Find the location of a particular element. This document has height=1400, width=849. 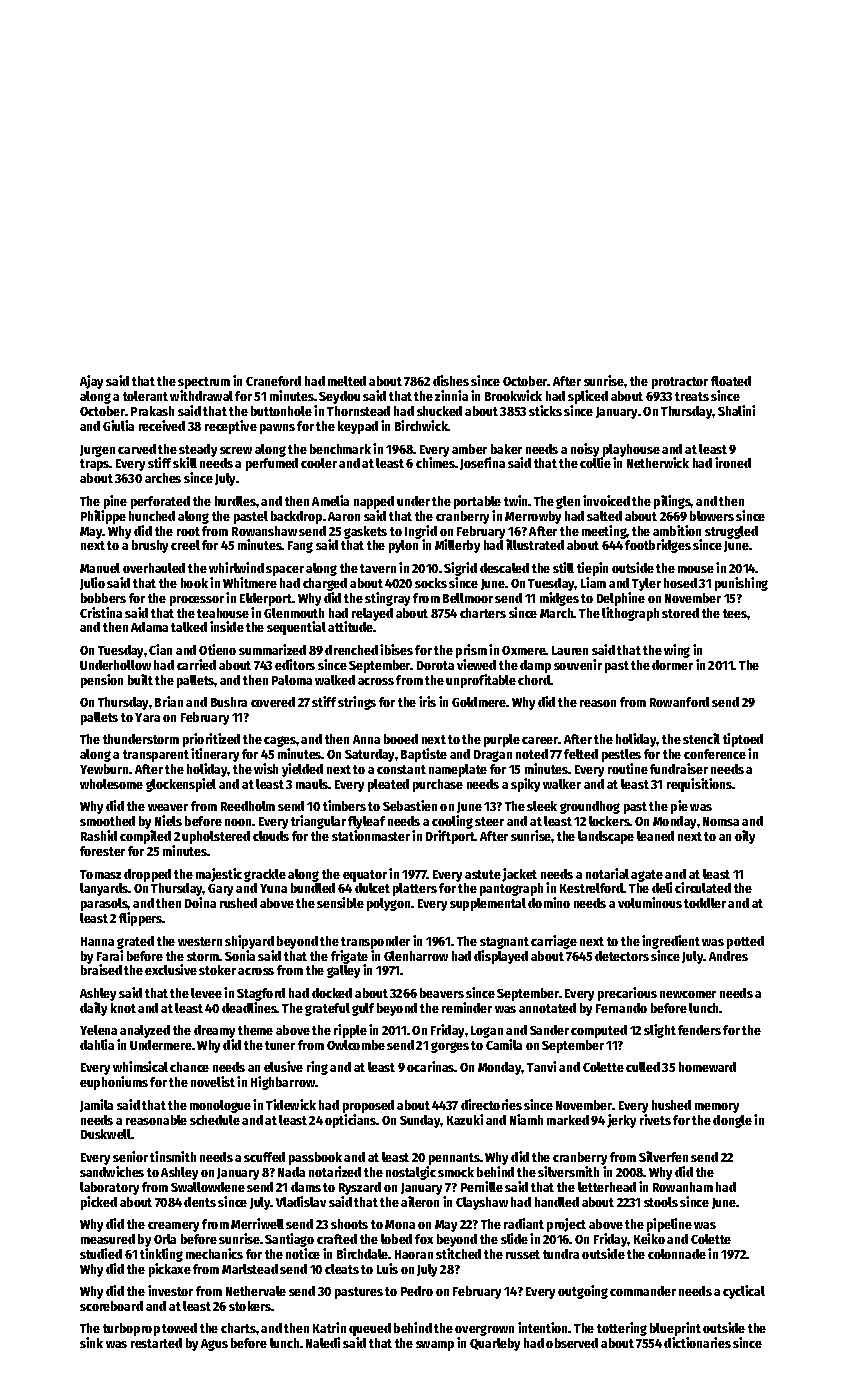

Liam is located at coordinates (593, 582).
